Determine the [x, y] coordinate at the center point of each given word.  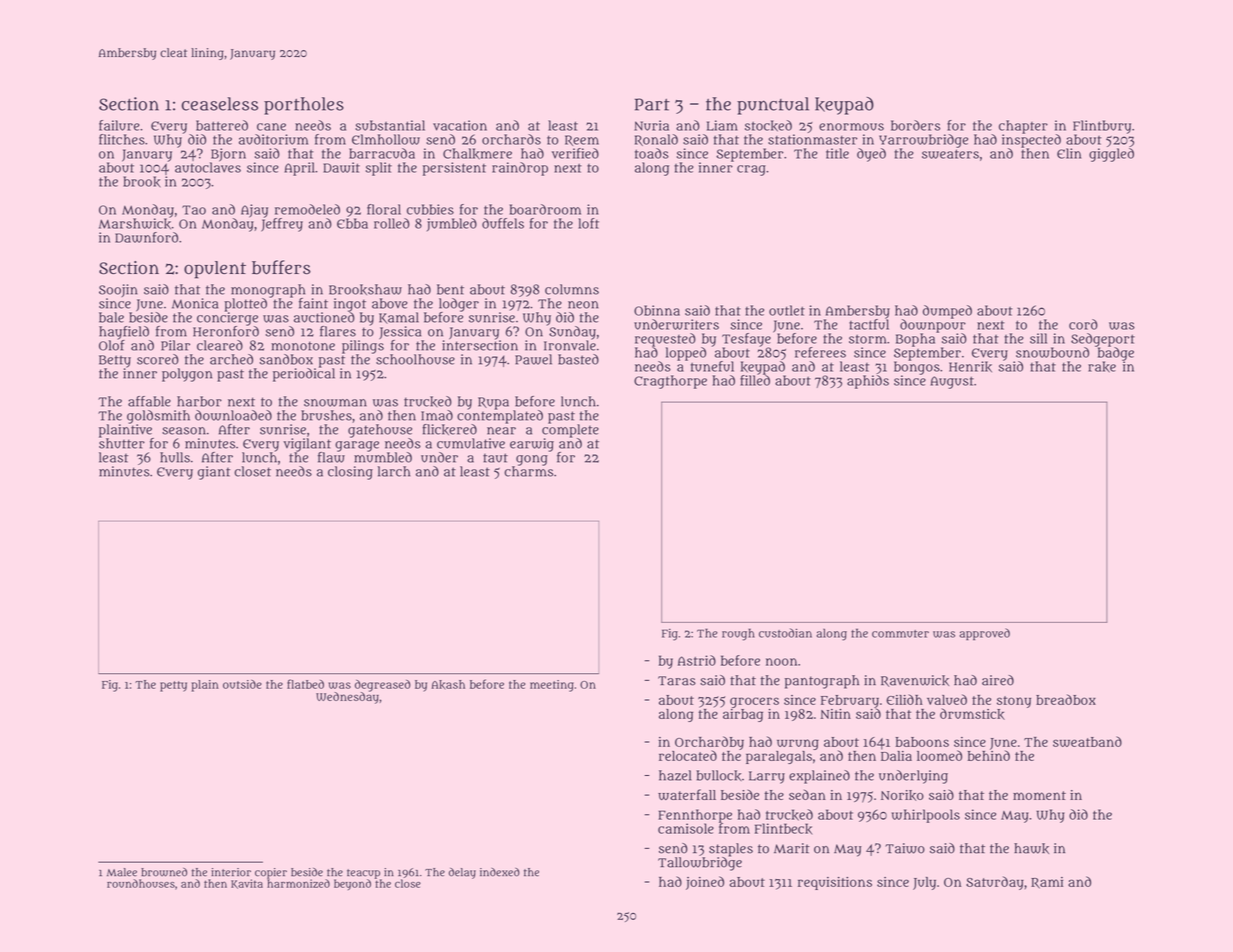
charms [528, 471]
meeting [552, 686]
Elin [1069, 153]
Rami [1047, 883]
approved [984, 634]
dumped [947, 312]
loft [588, 223]
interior [231, 872]
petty [173, 686]
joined [705, 883]
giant [214, 473]
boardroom [545, 209]
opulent [215, 270]
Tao [194, 210]
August [952, 382]
